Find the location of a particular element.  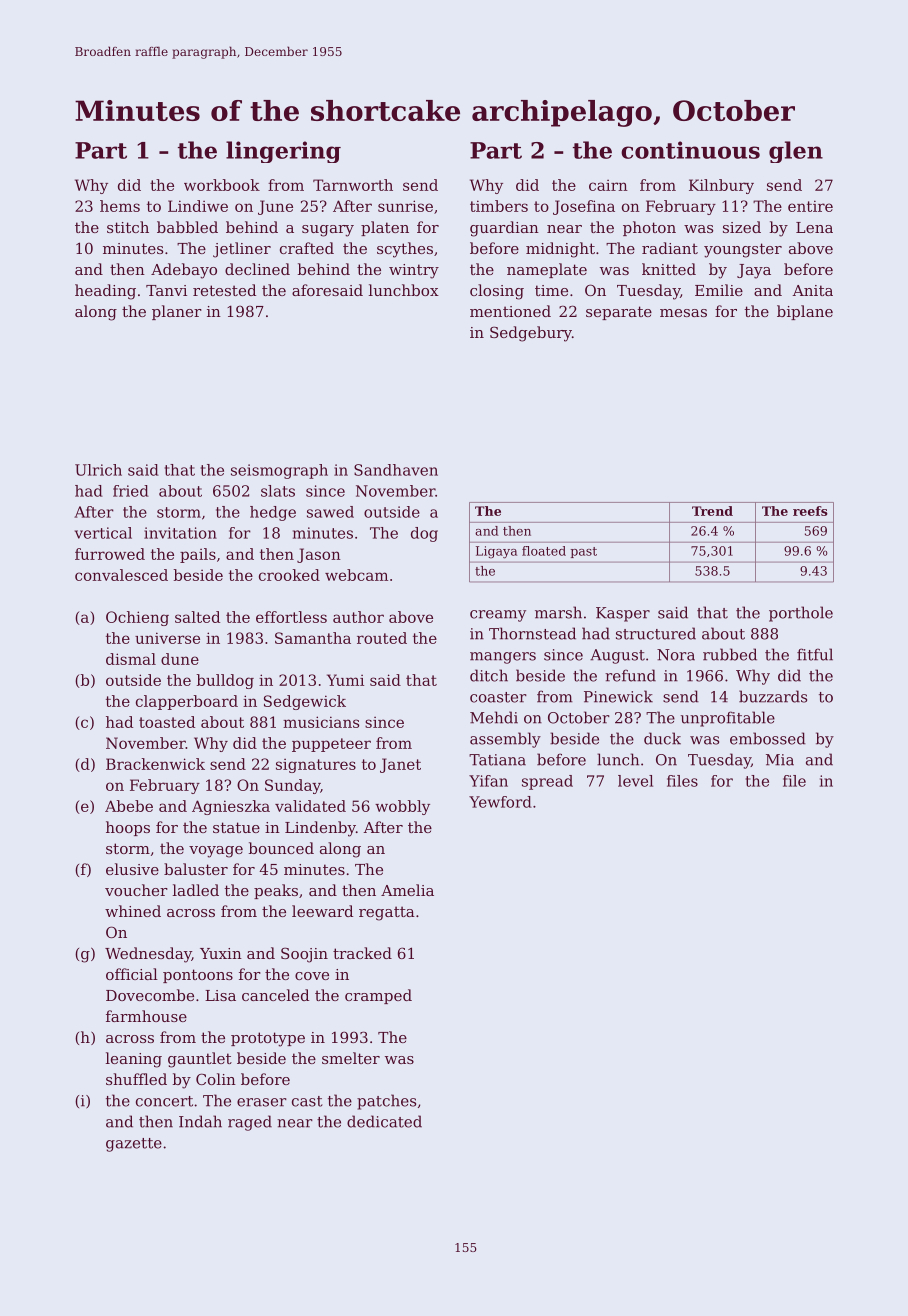

glen is located at coordinates (796, 152).
